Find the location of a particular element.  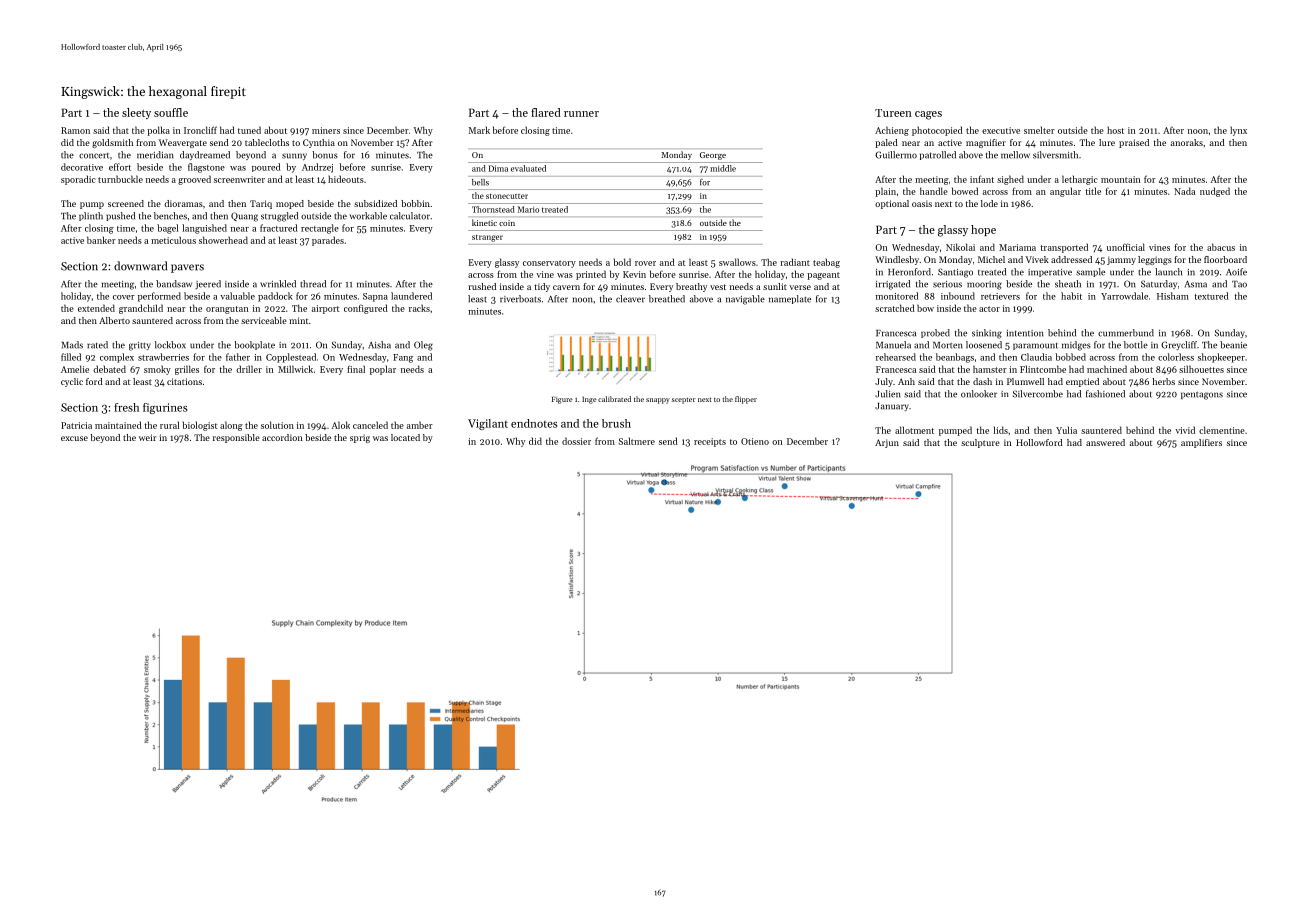

probed is located at coordinates (935, 333).
